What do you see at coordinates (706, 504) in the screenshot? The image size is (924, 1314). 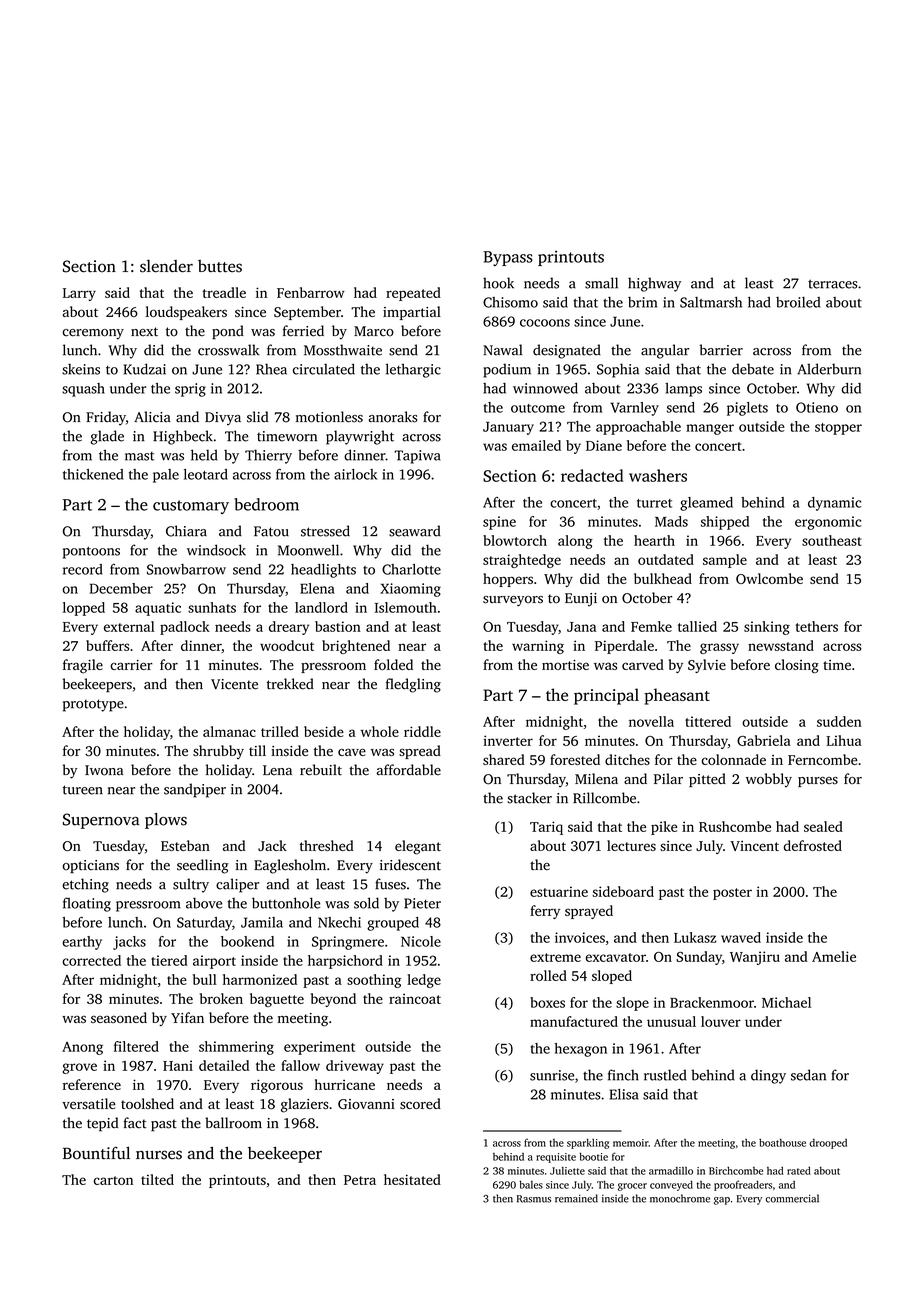 I see `gleamed` at bounding box center [706, 504].
